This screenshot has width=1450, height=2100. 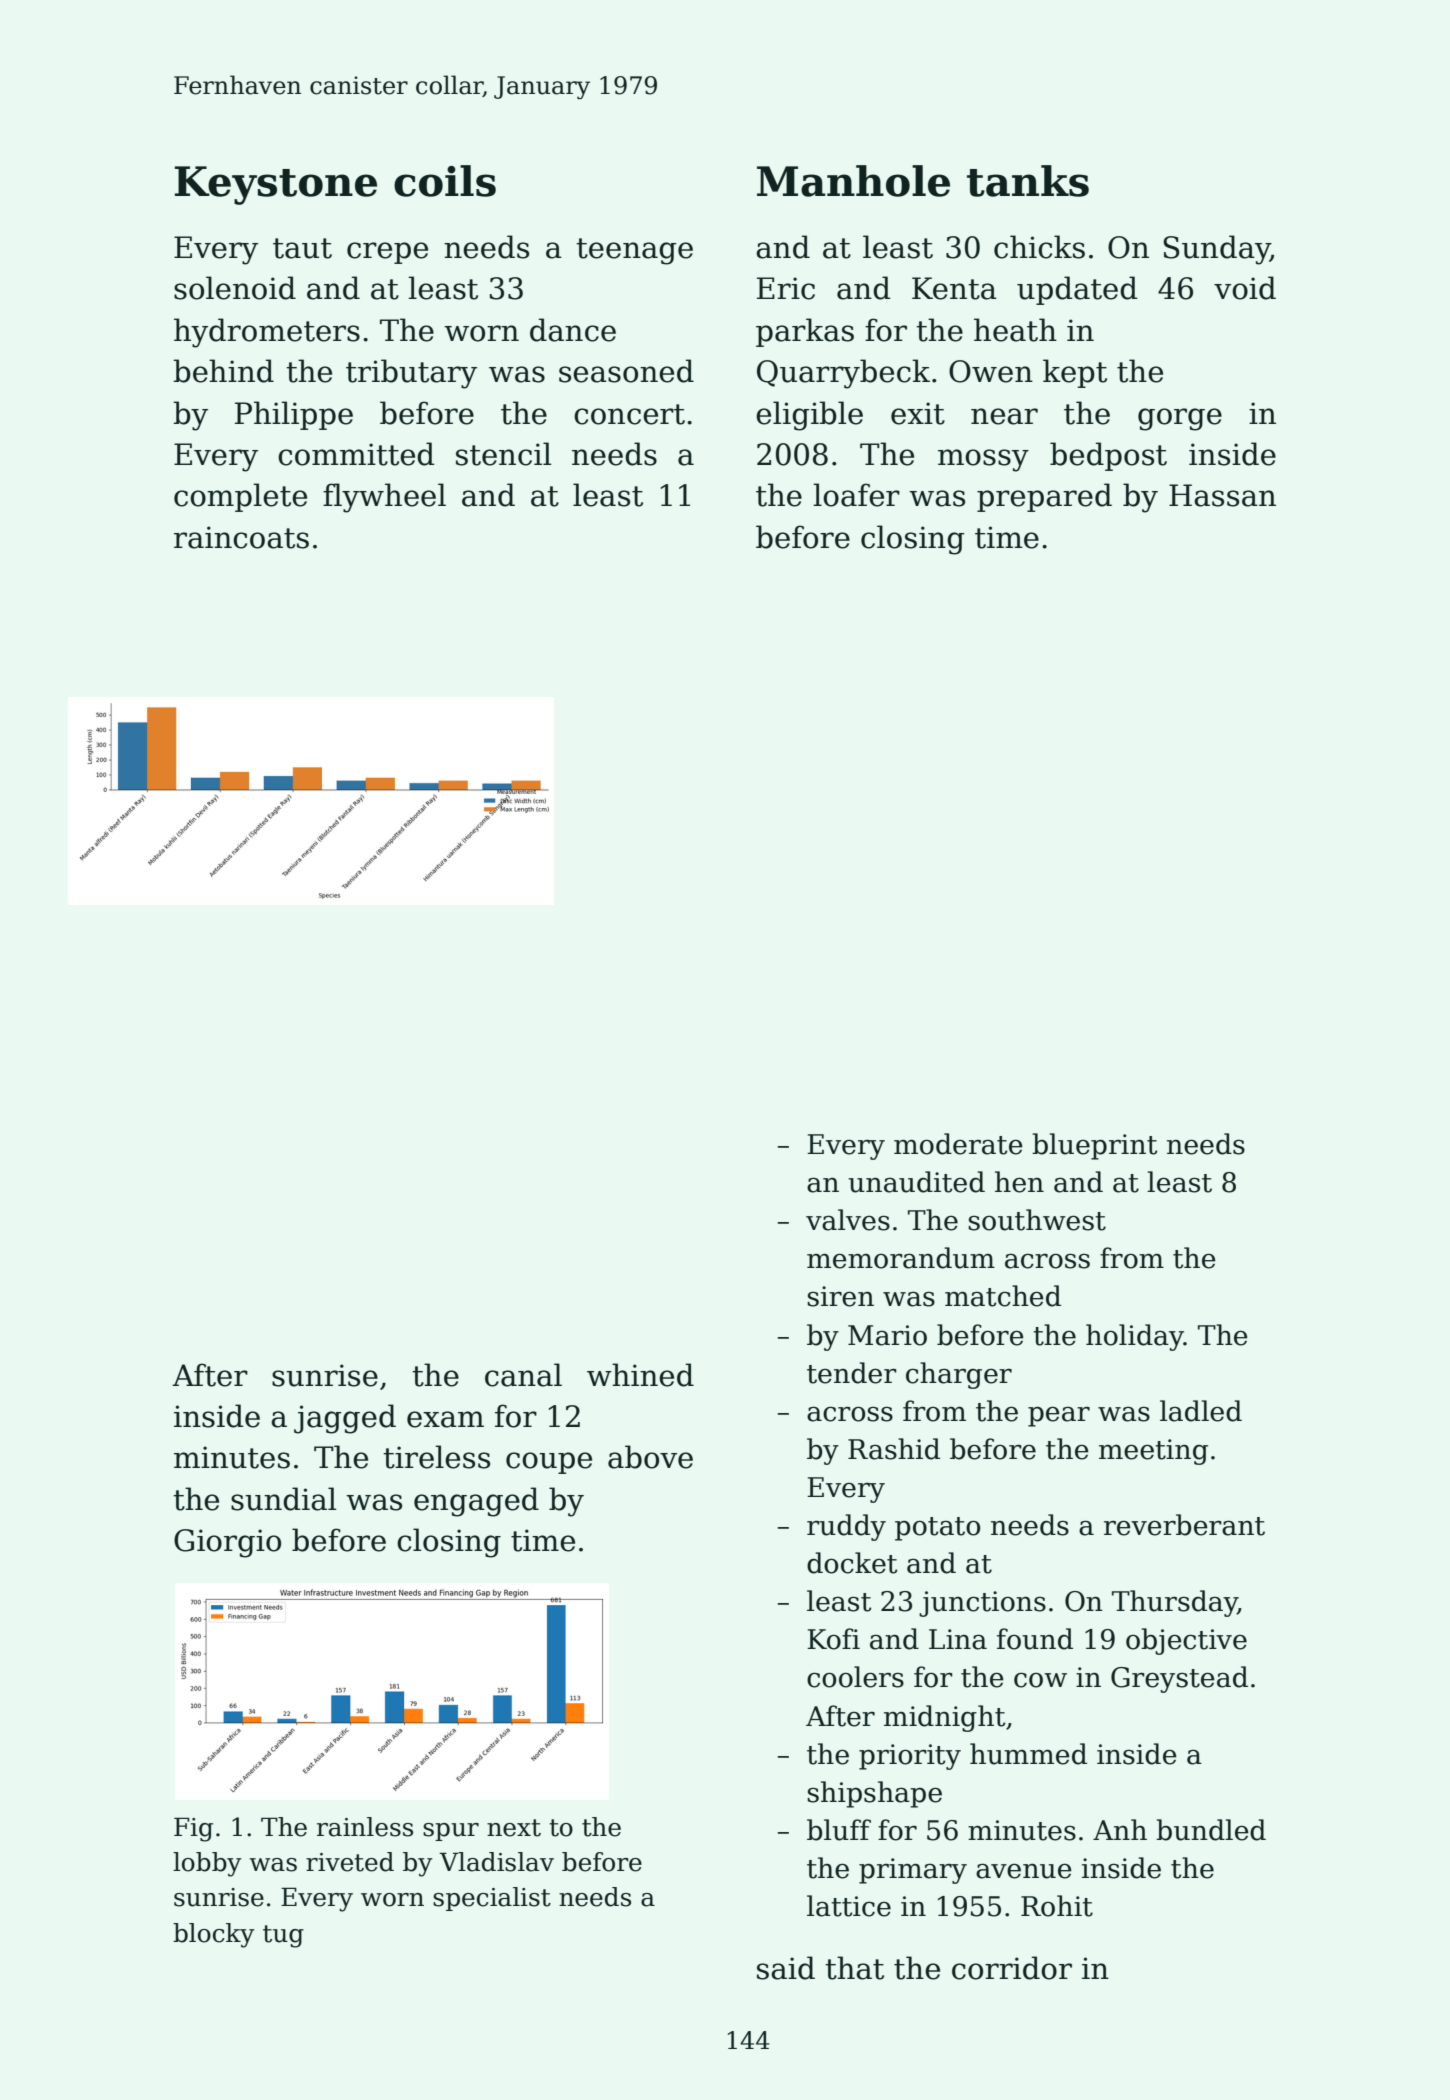 What do you see at coordinates (345, 1419) in the screenshot?
I see `jagged` at bounding box center [345, 1419].
